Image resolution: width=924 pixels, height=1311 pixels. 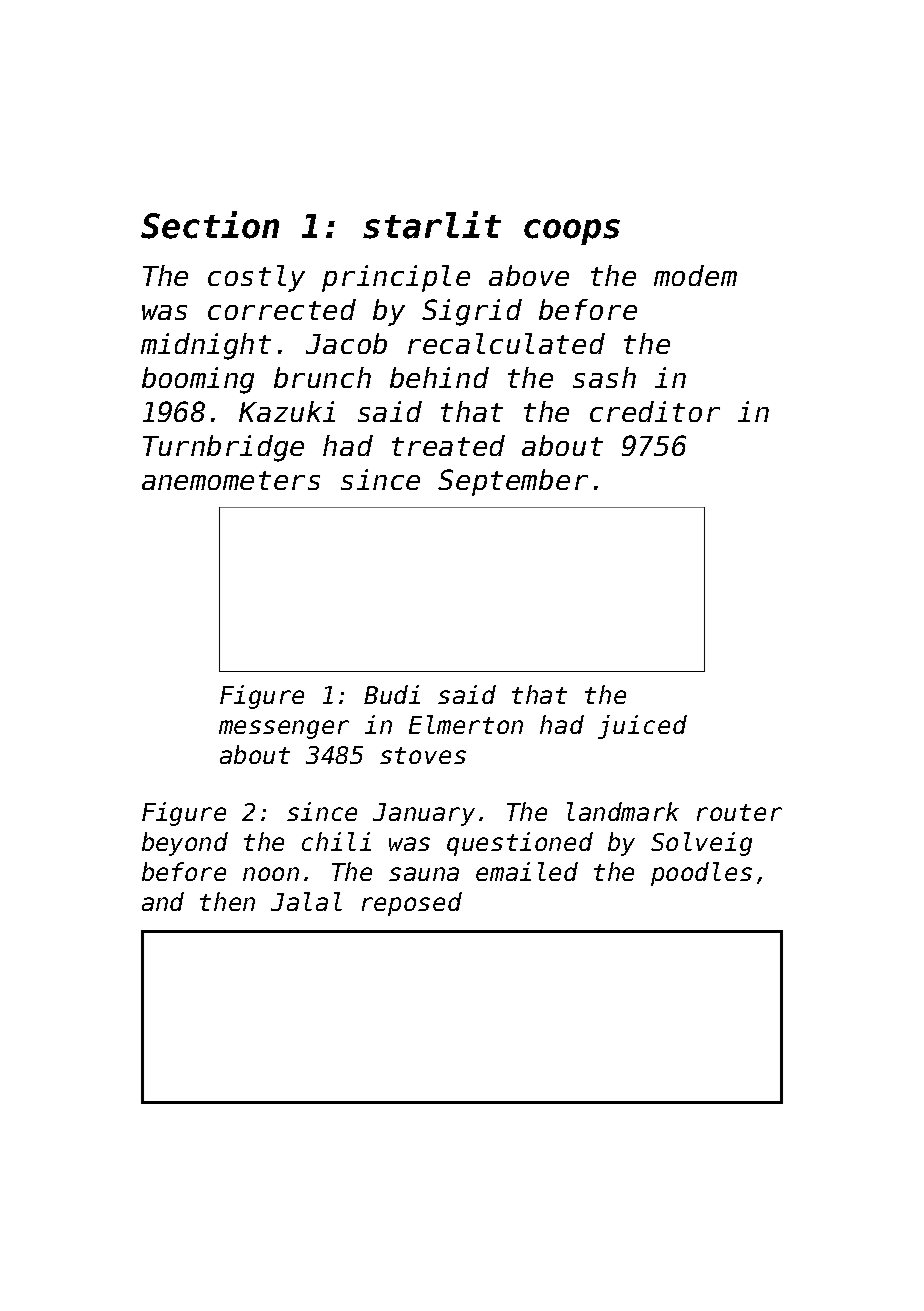 What do you see at coordinates (655, 411) in the document?
I see `creditor` at bounding box center [655, 411].
